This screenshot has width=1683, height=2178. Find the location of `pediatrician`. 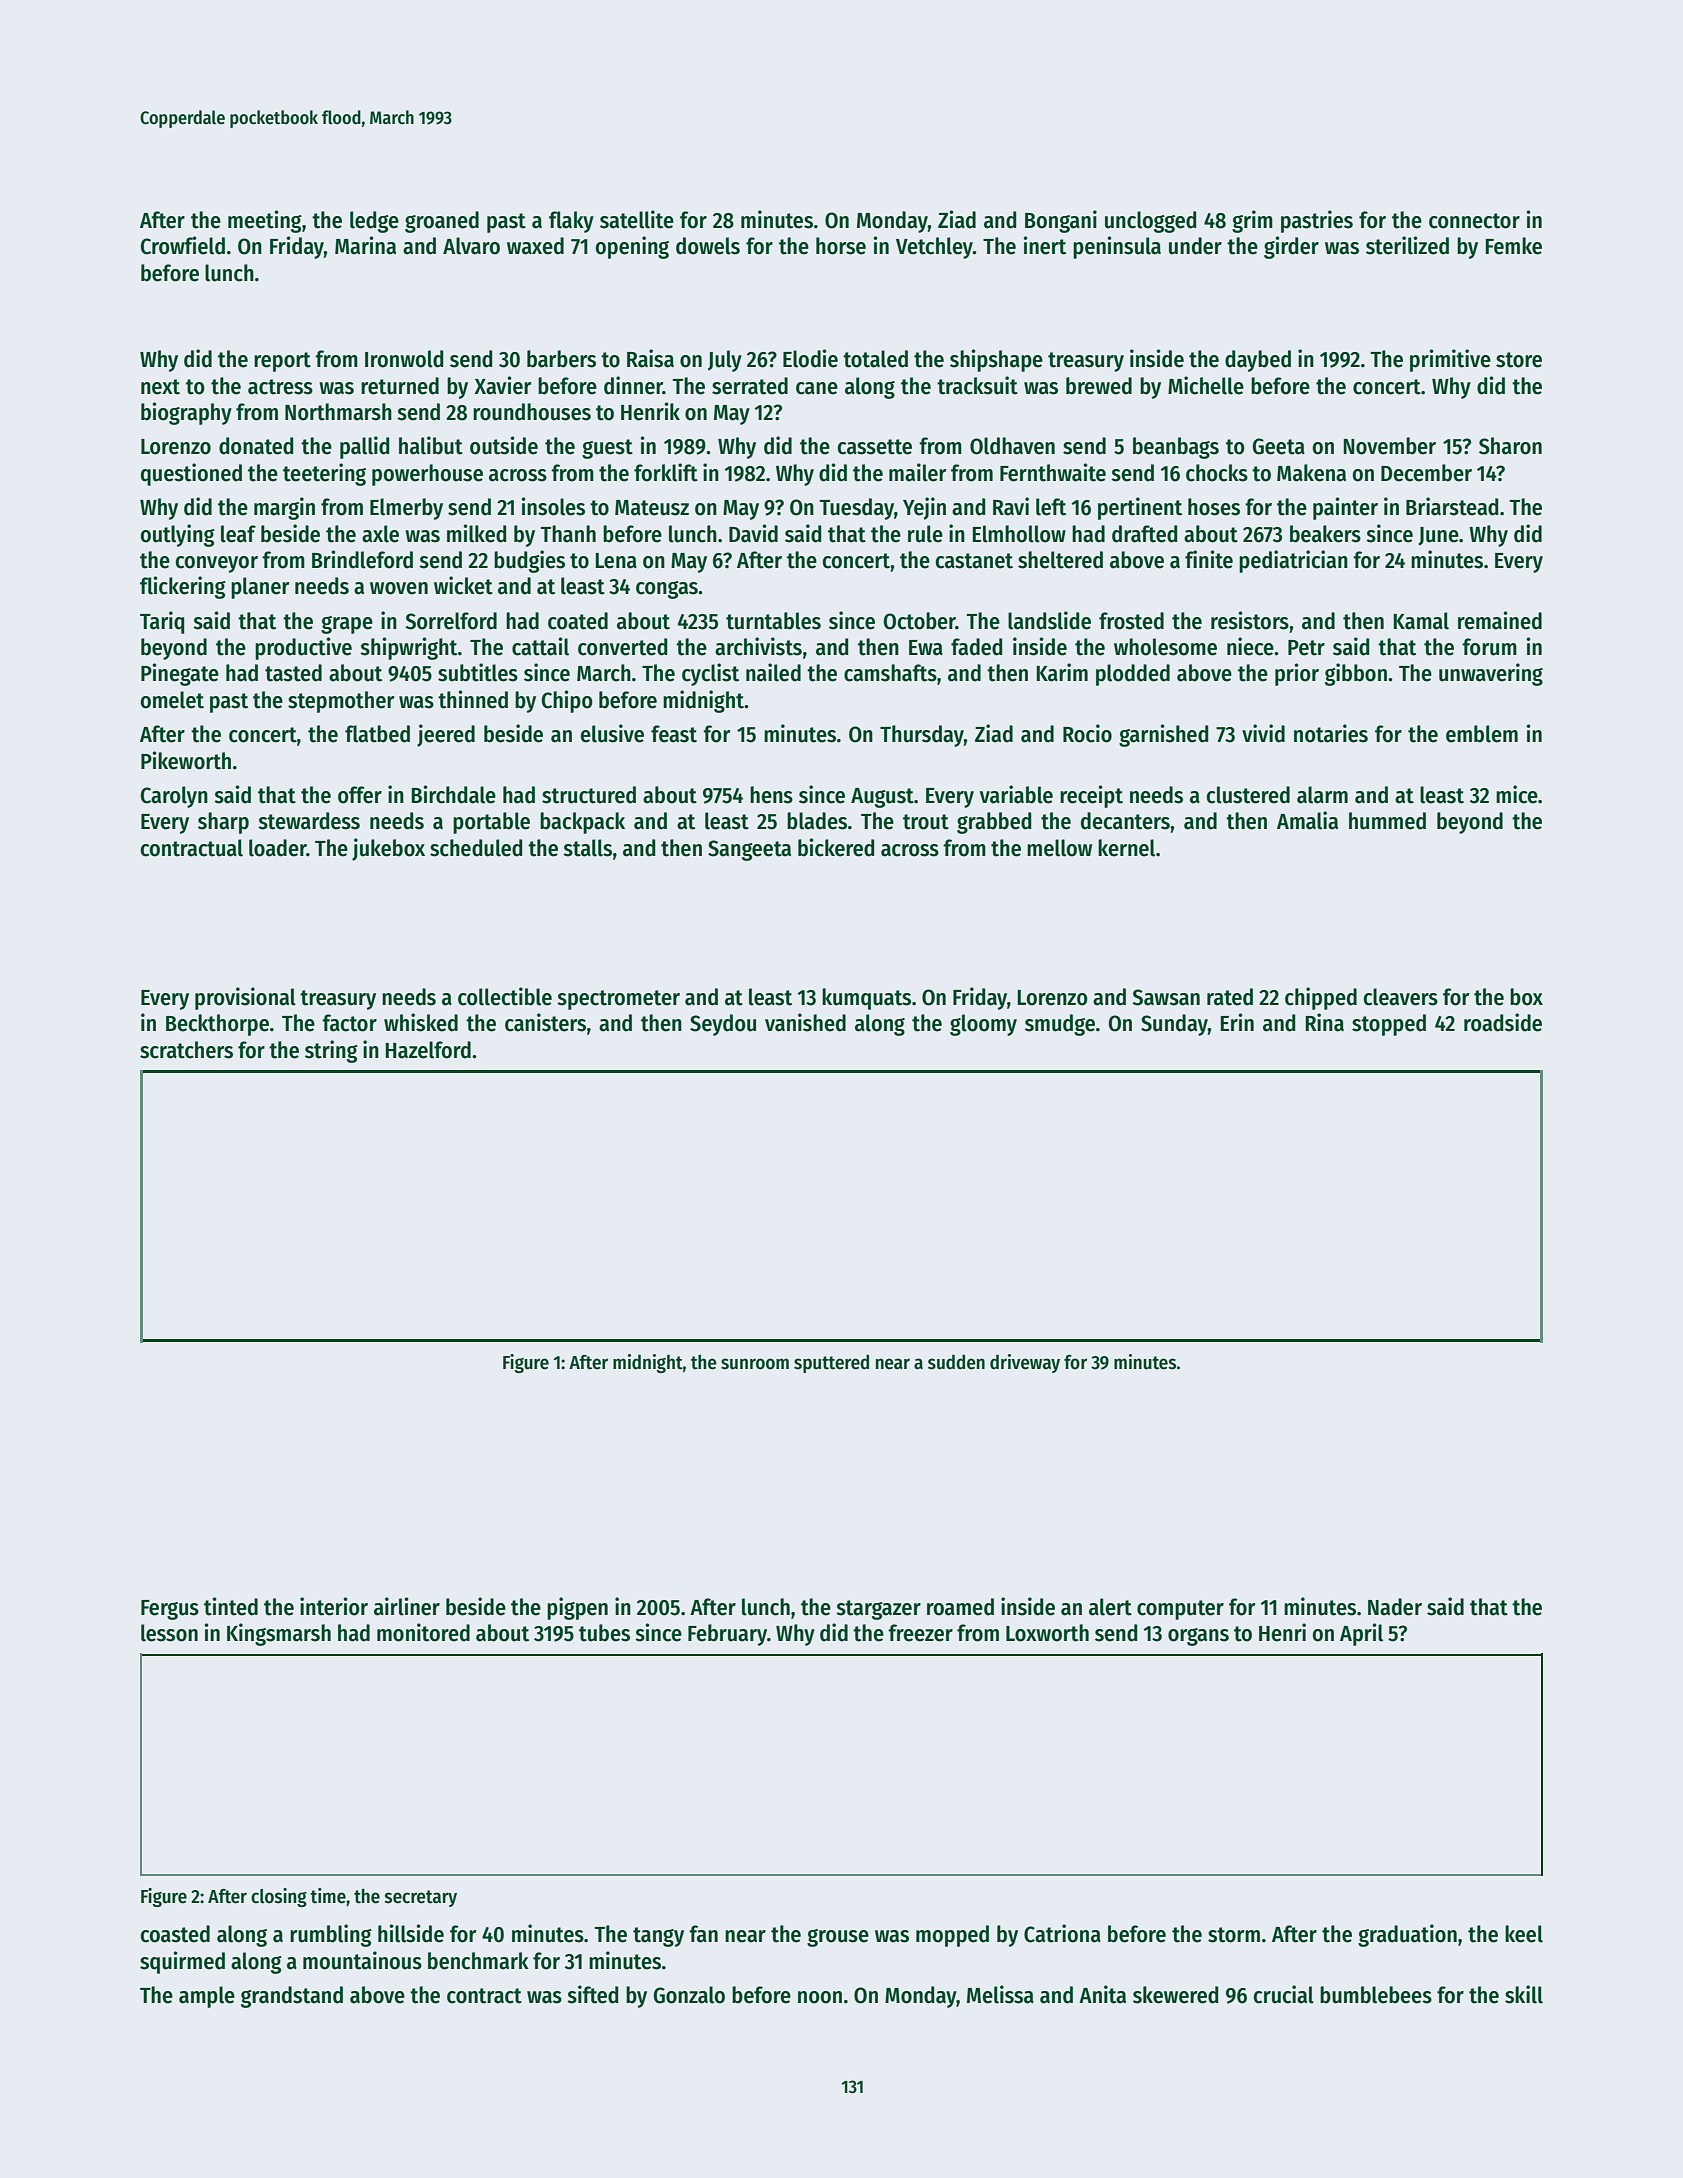

pediatrician is located at coordinates (1293, 561).
